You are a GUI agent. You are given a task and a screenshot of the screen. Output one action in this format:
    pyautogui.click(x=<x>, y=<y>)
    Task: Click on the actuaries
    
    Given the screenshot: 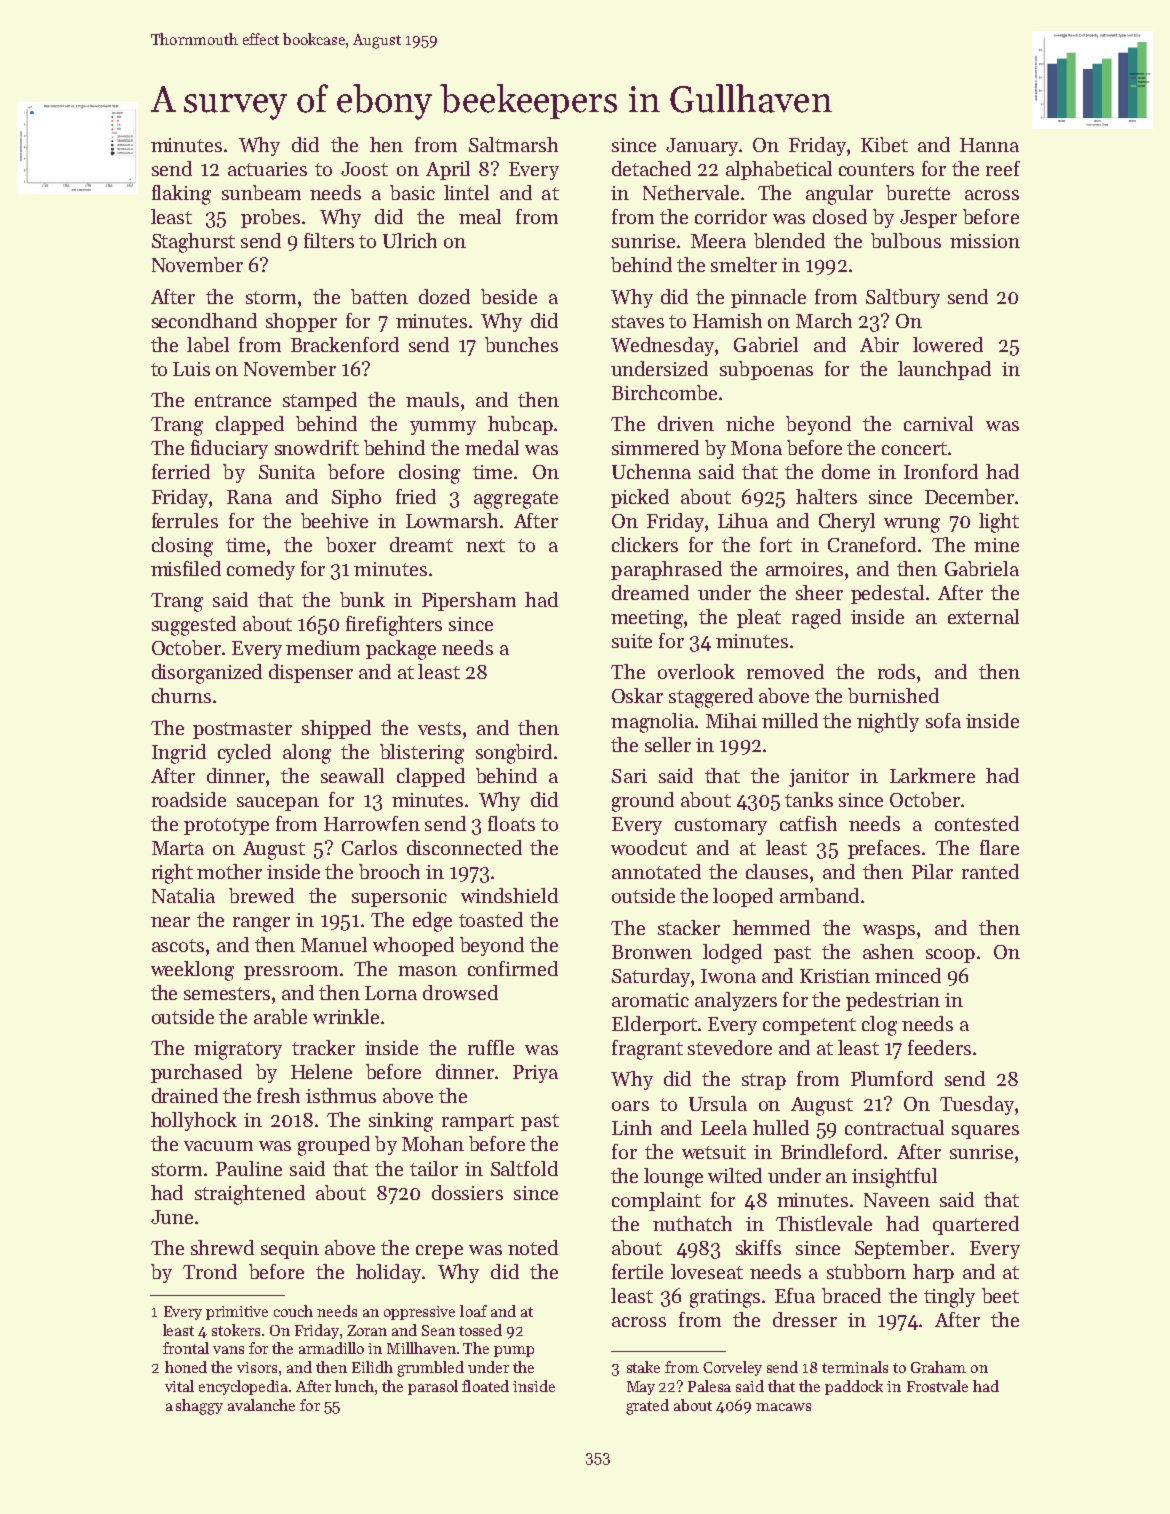 What is the action you would take?
    pyautogui.click(x=267, y=169)
